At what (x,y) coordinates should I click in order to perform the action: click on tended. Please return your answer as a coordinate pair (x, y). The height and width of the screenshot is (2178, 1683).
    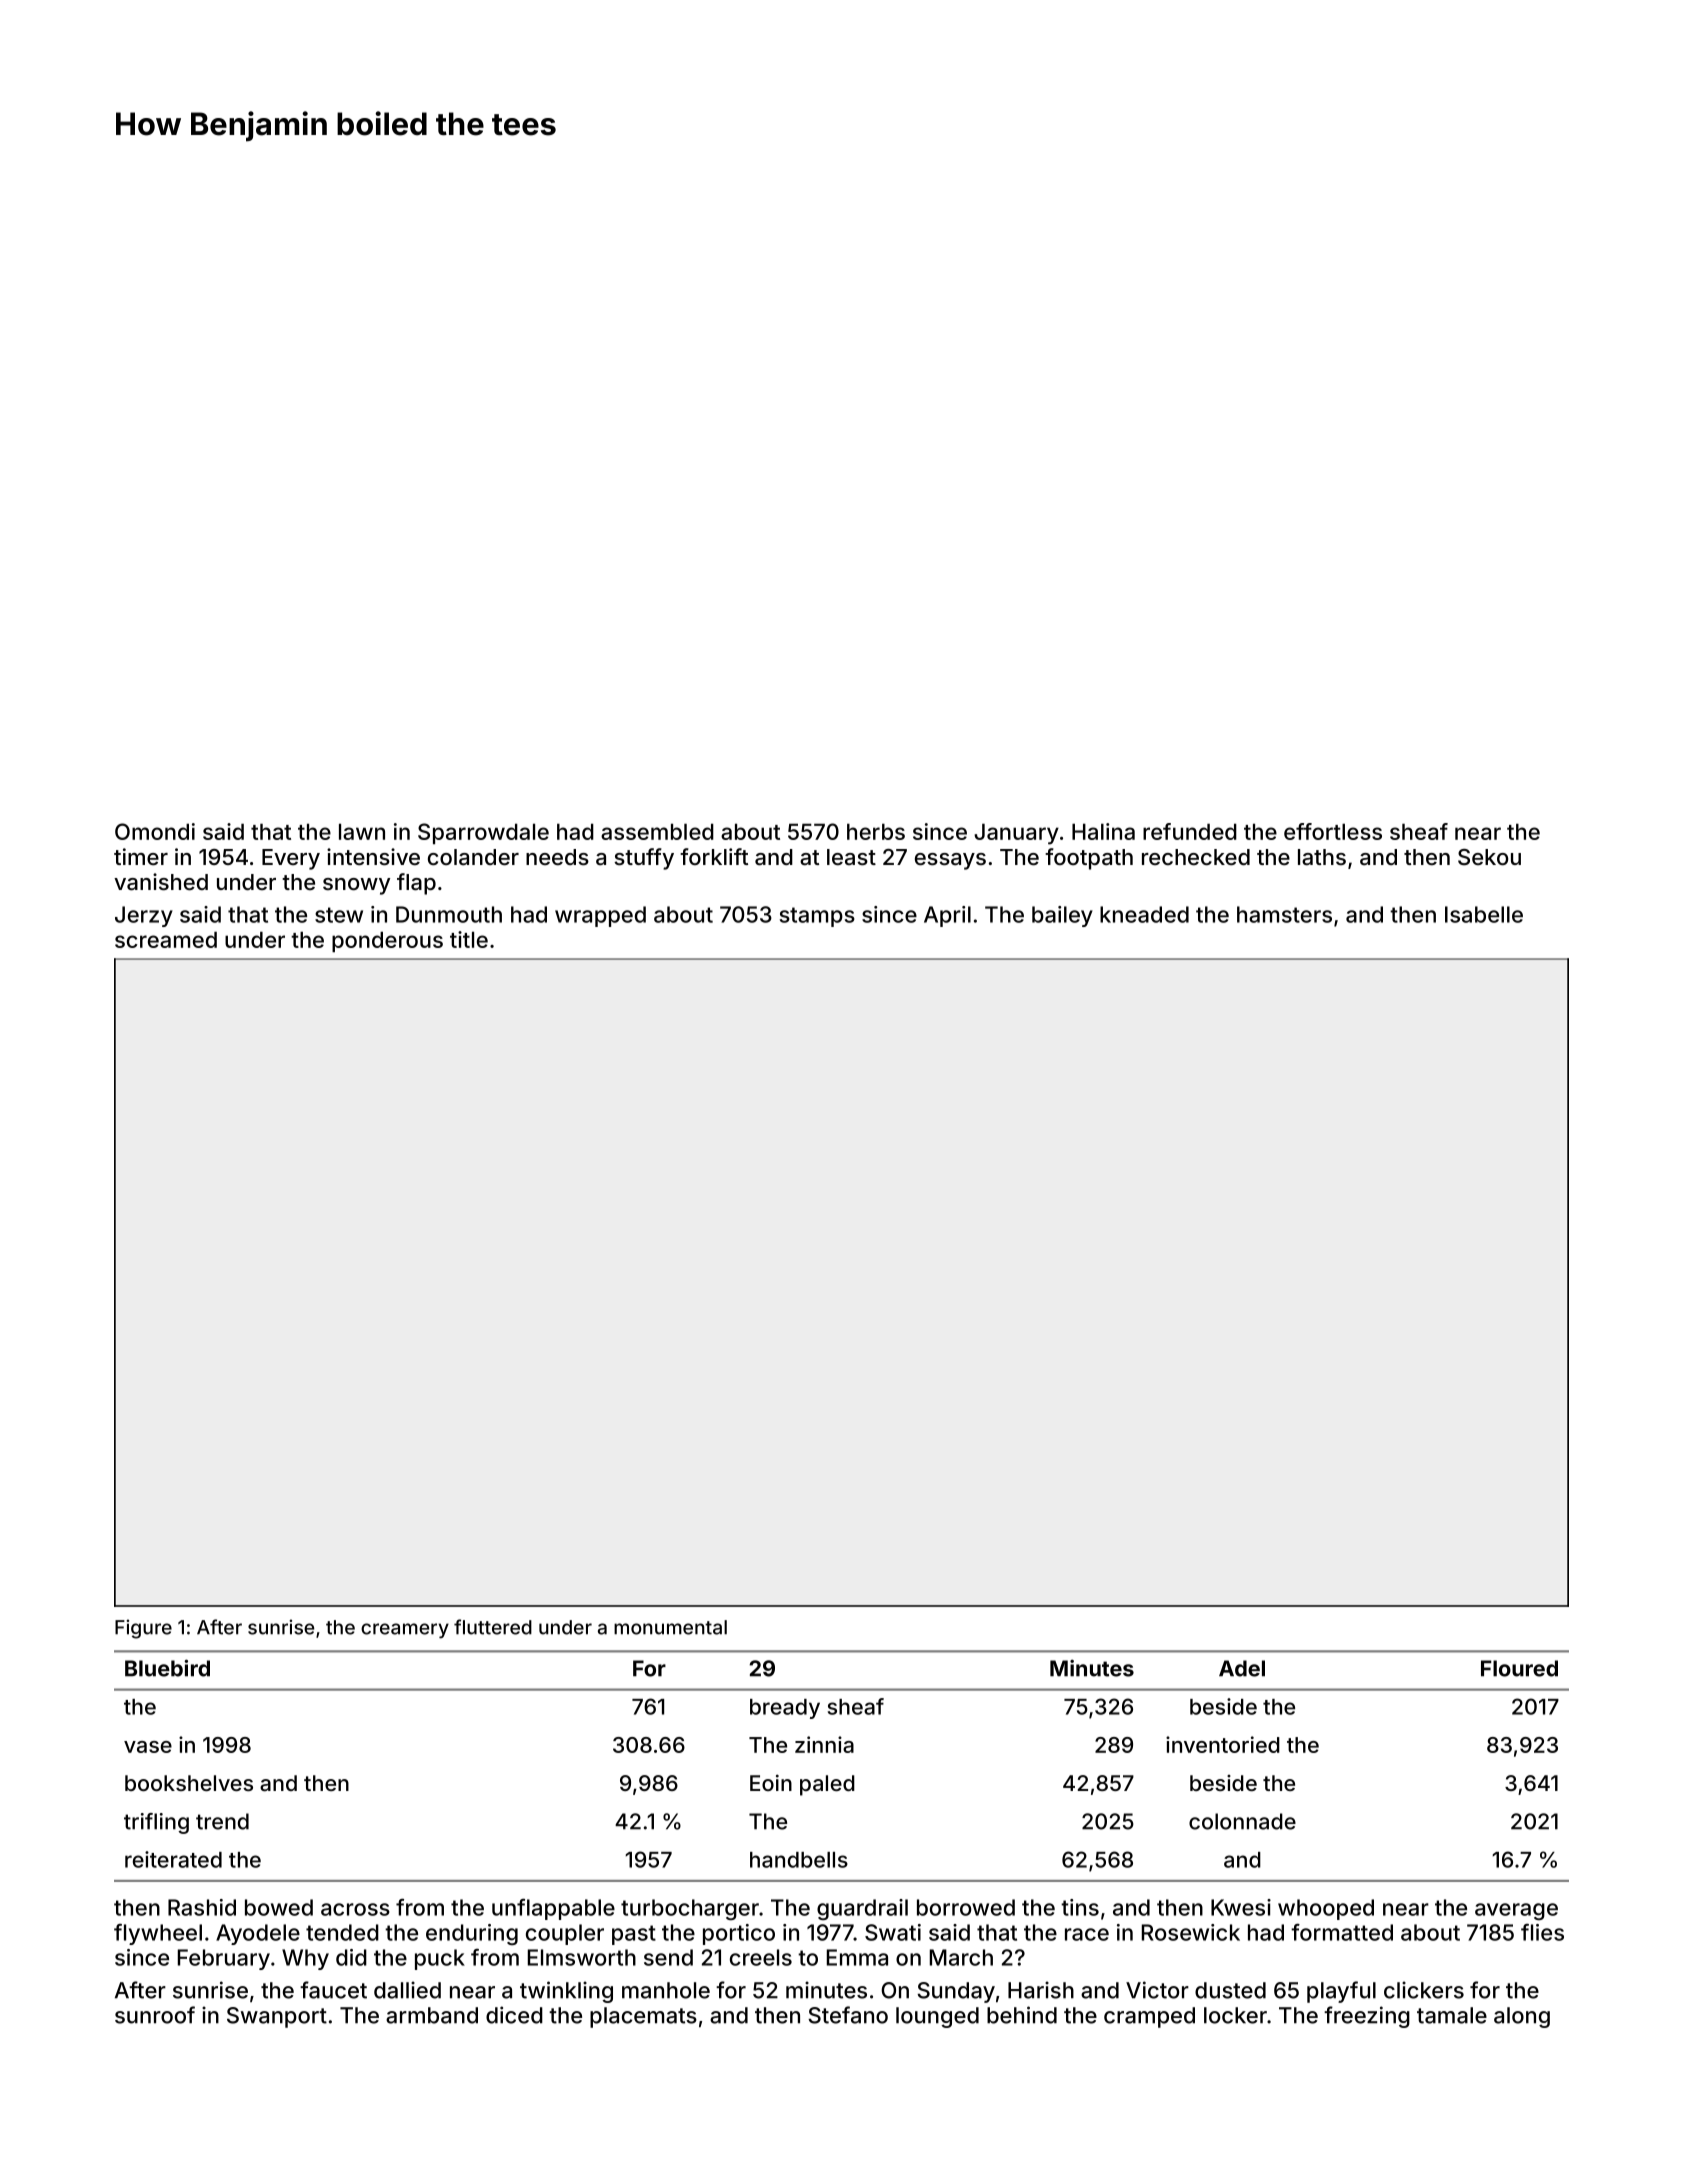
    Looking at the image, I should click on (342, 1932).
